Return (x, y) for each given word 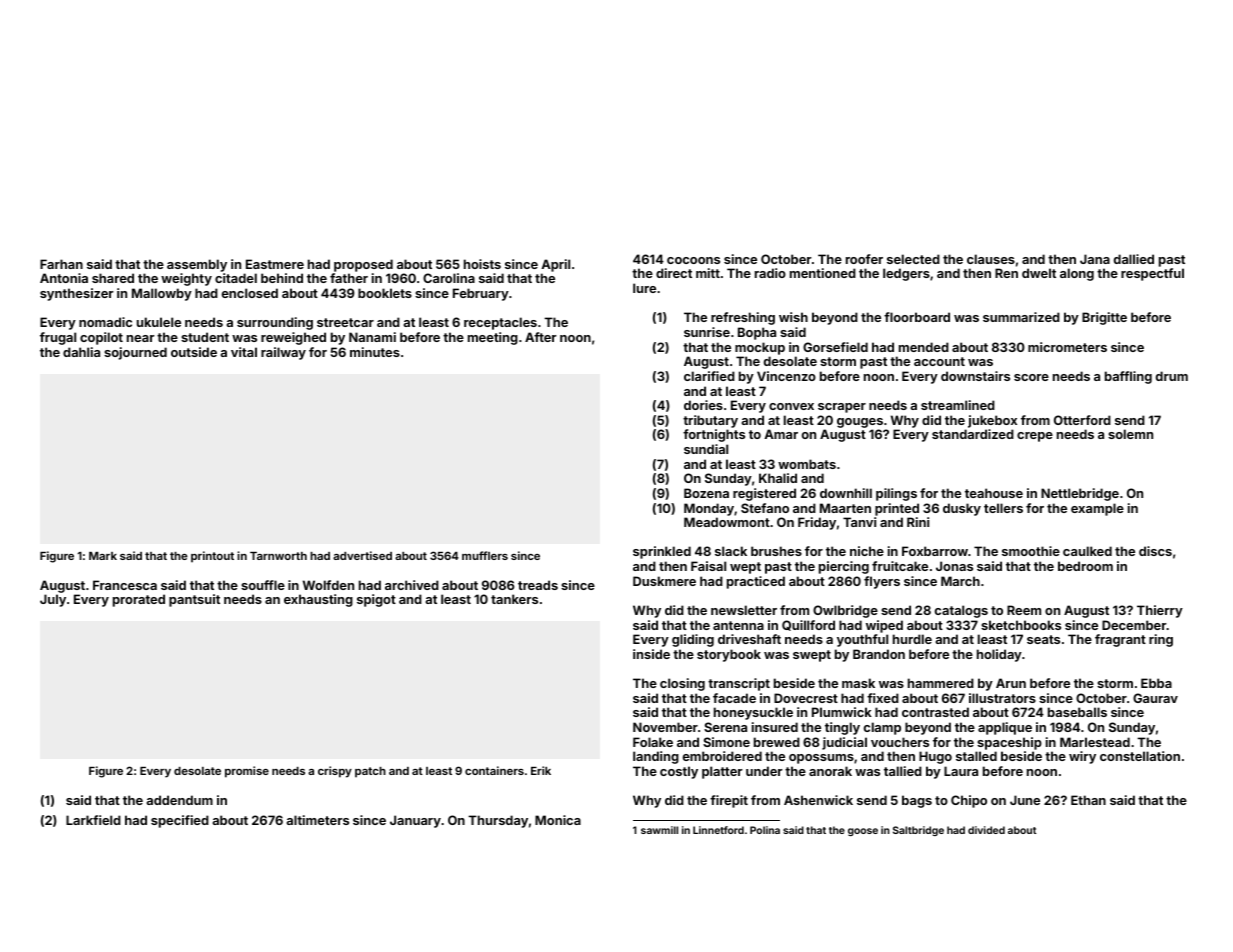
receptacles (500, 323)
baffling (1128, 377)
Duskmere (664, 581)
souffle (263, 585)
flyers (882, 582)
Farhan (61, 264)
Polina (765, 830)
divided (986, 830)
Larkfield (93, 820)
